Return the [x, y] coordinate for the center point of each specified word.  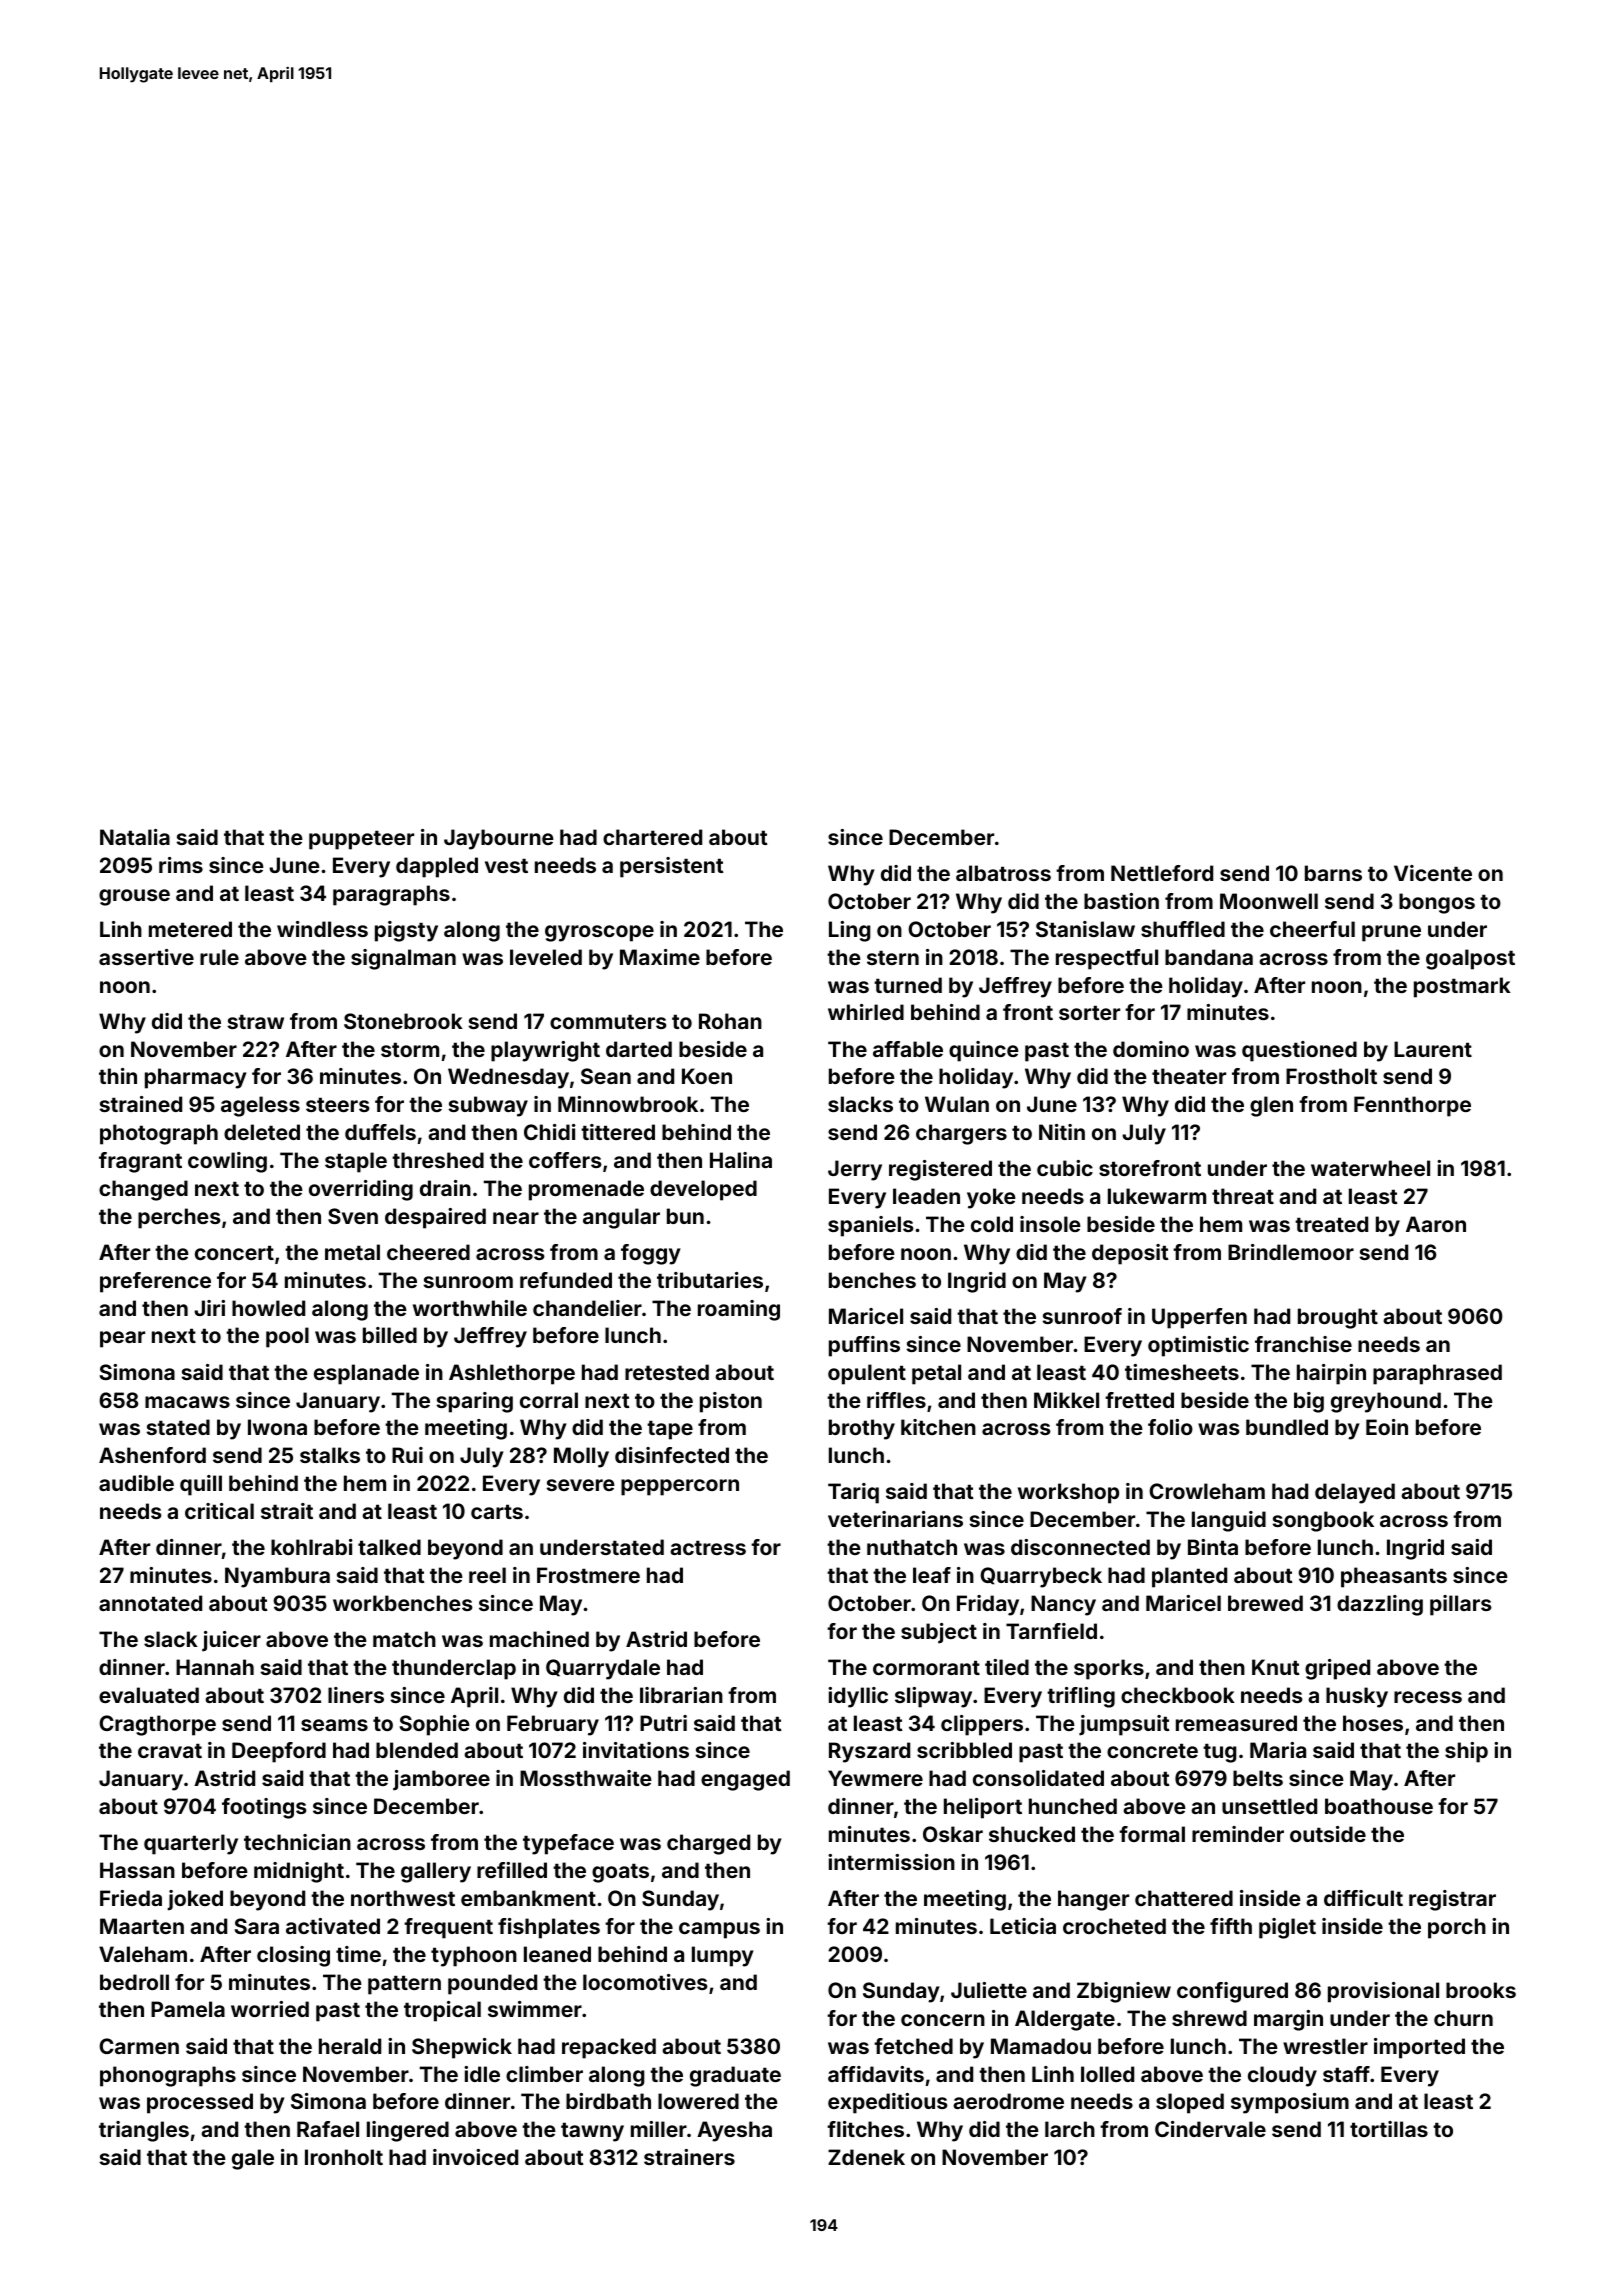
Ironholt [344, 2157]
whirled [866, 1012]
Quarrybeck [1041, 1577]
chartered [652, 837]
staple [356, 1162]
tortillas [1389, 2129]
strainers [689, 2157]
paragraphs [391, 895]
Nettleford [1162, 873]
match [404, 1639]
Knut [1276, 1667]
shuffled [1183, 929]
